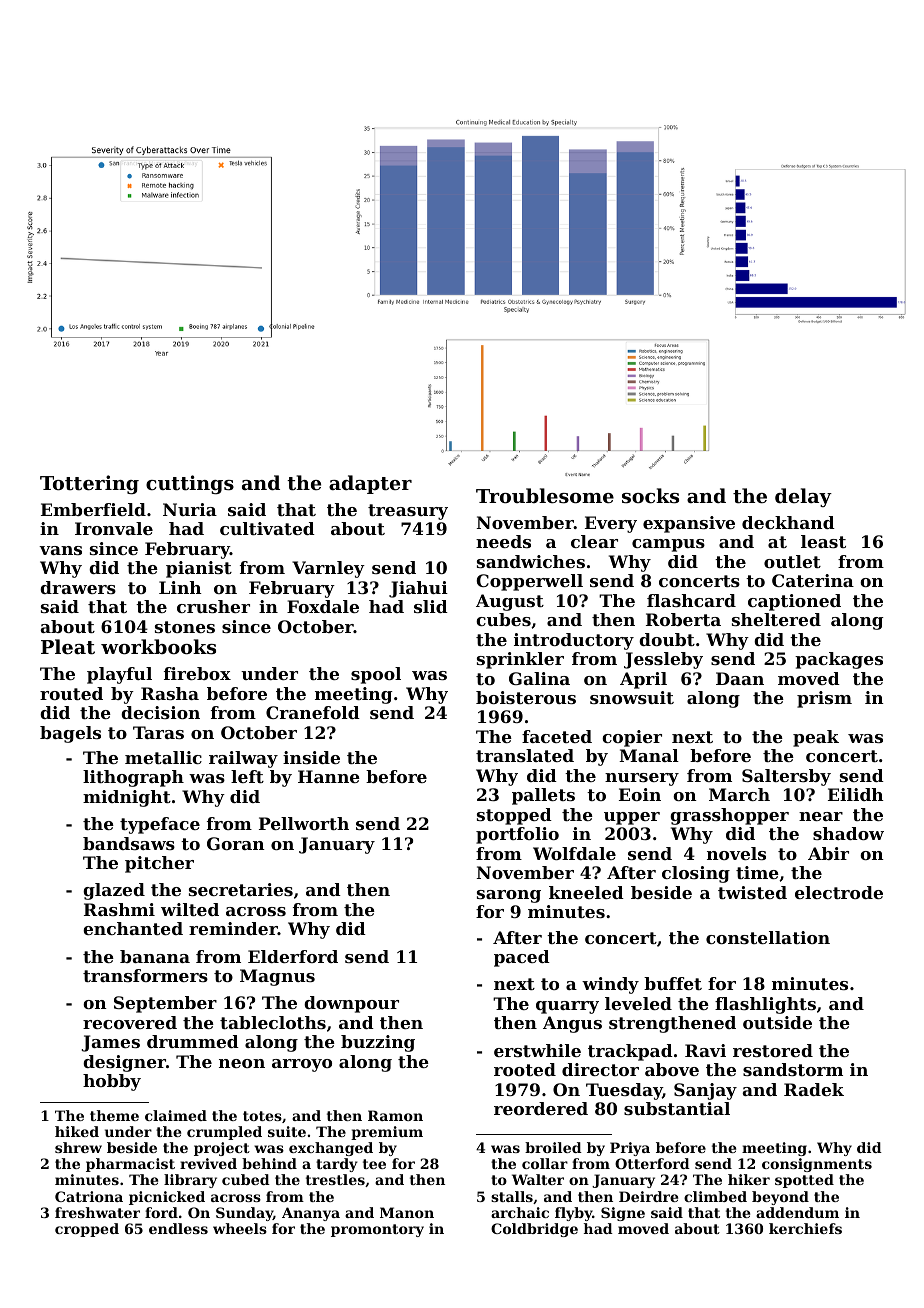  I want to click on Goran, so click(236, 843).
